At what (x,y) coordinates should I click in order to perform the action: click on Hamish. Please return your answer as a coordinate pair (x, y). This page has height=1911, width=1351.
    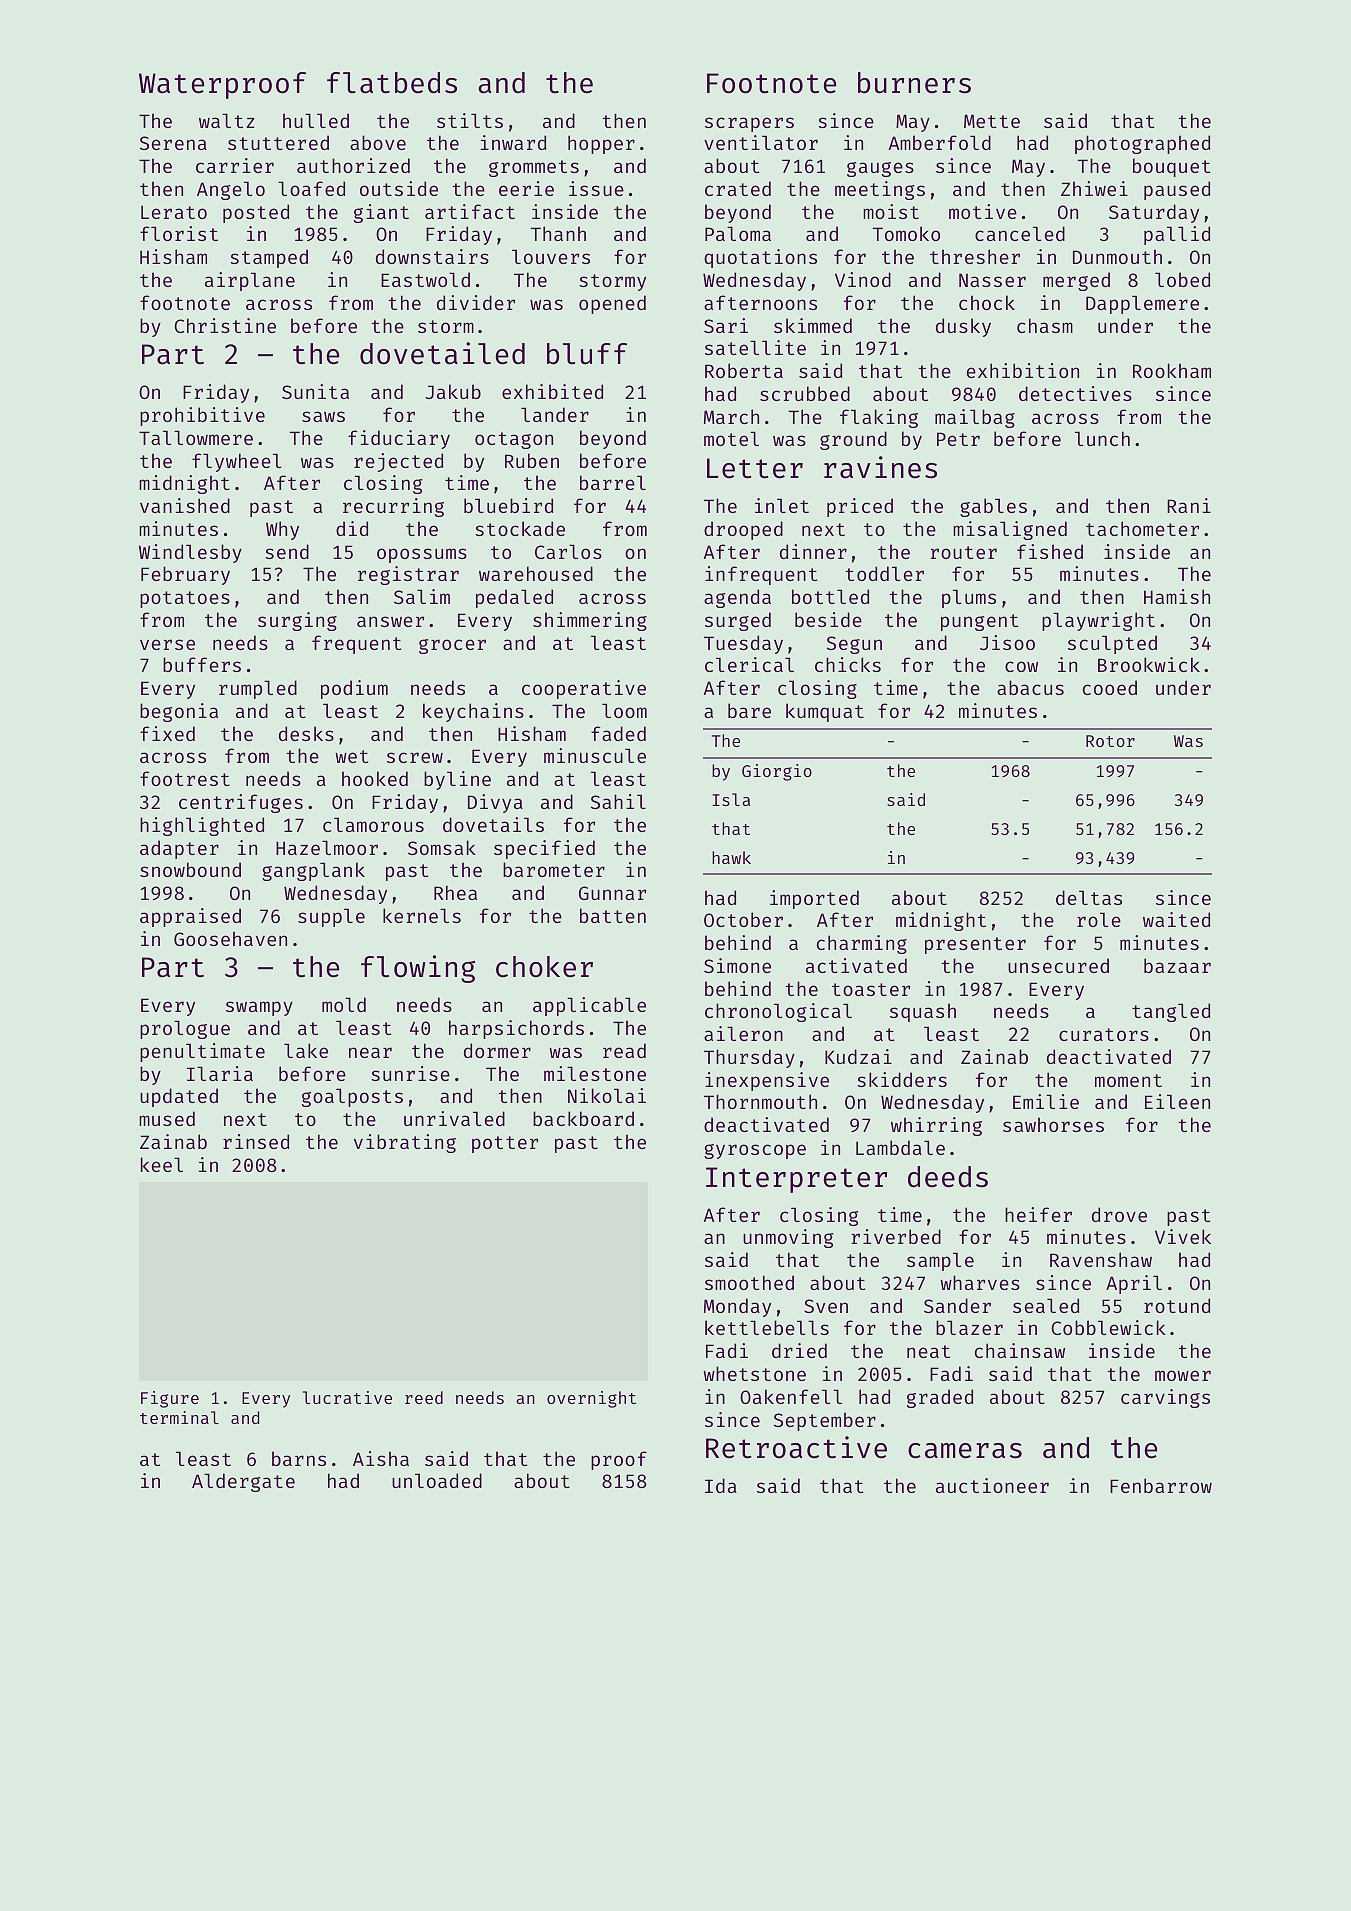
    Looking at the image, I should click on (1177, 596).
